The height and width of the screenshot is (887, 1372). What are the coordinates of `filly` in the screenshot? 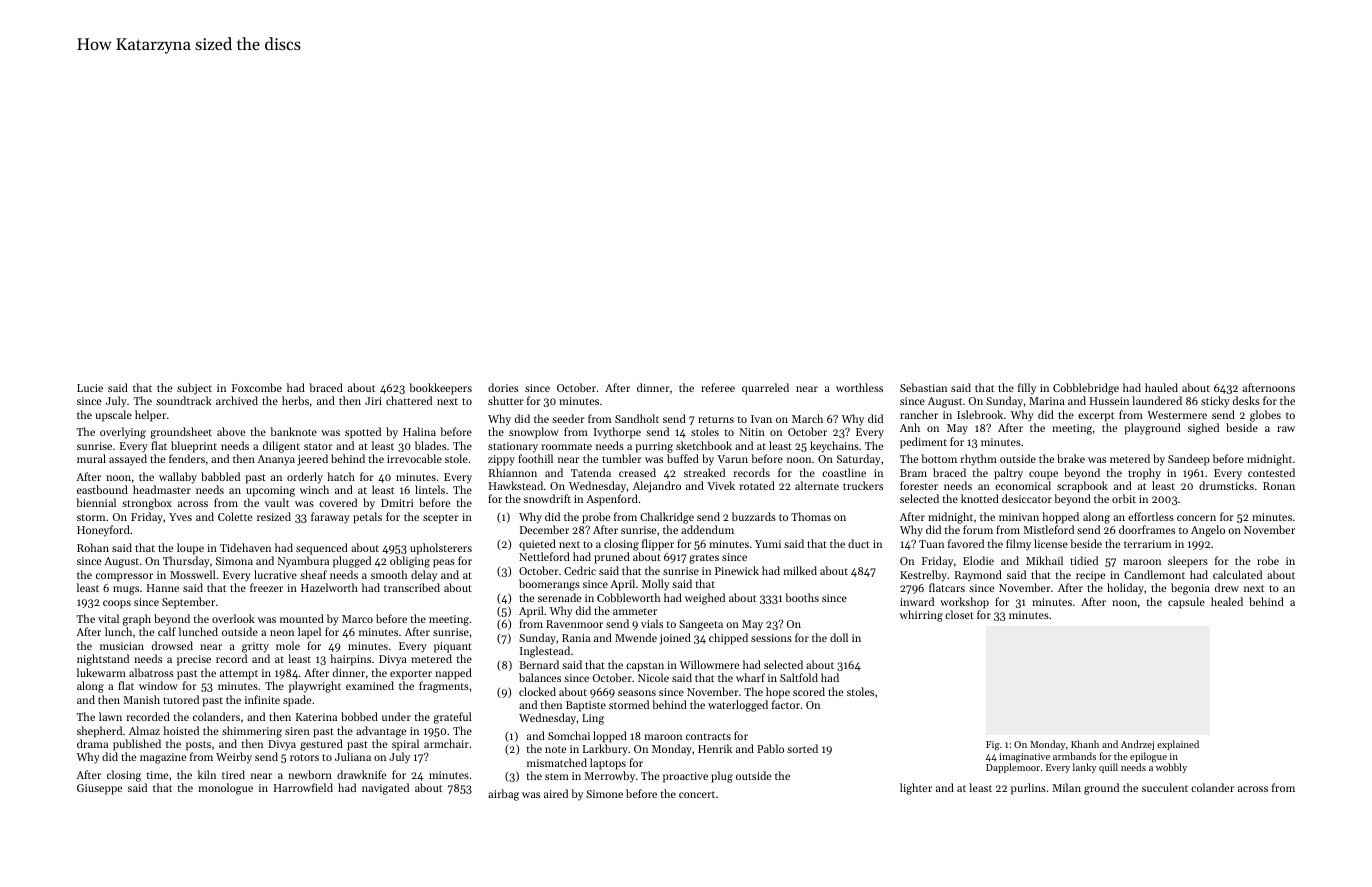 It's located at (1027, 389).
